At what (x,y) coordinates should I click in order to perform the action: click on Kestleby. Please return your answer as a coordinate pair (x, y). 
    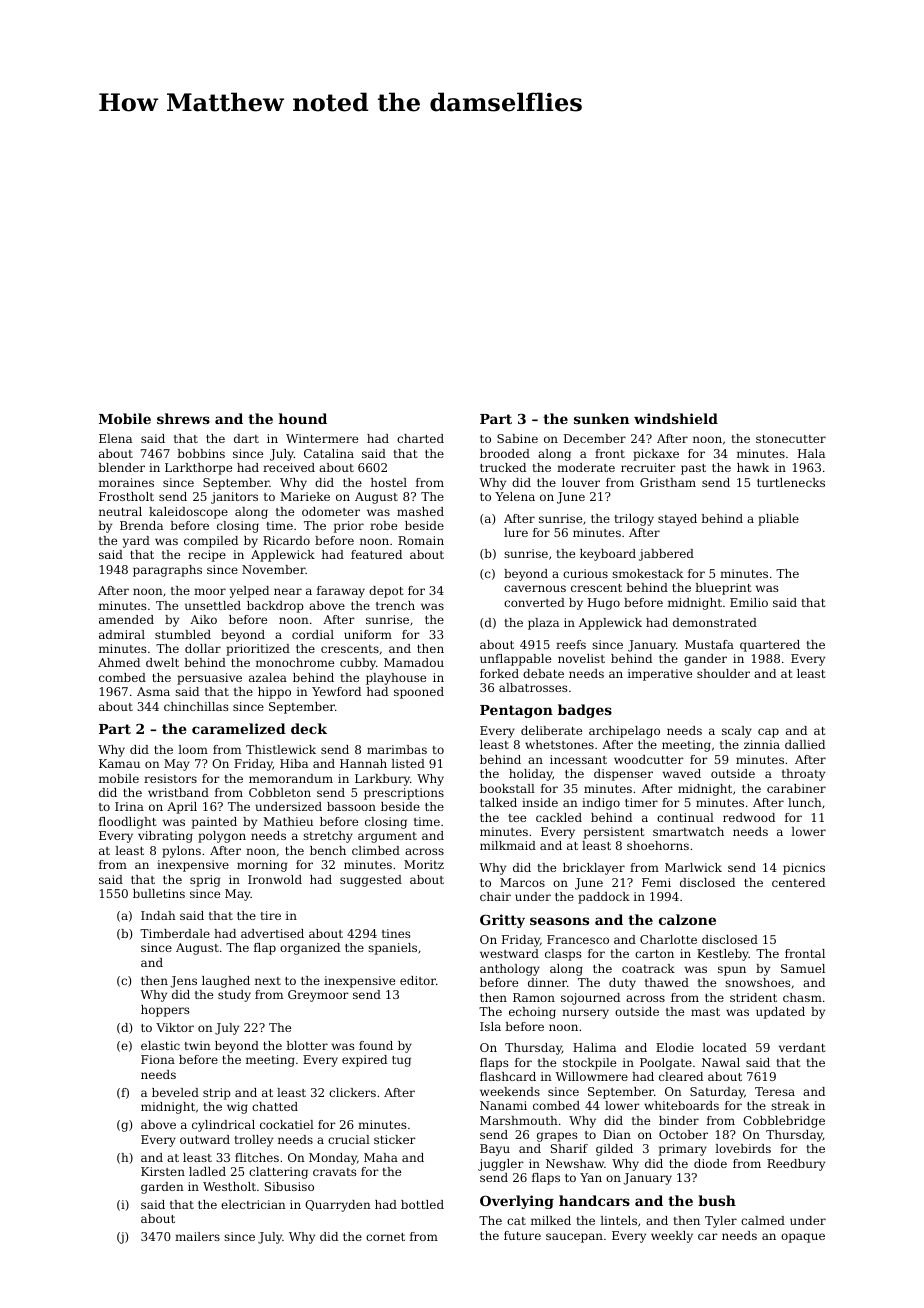
    Looking at the image, I should click on (723, 955).
